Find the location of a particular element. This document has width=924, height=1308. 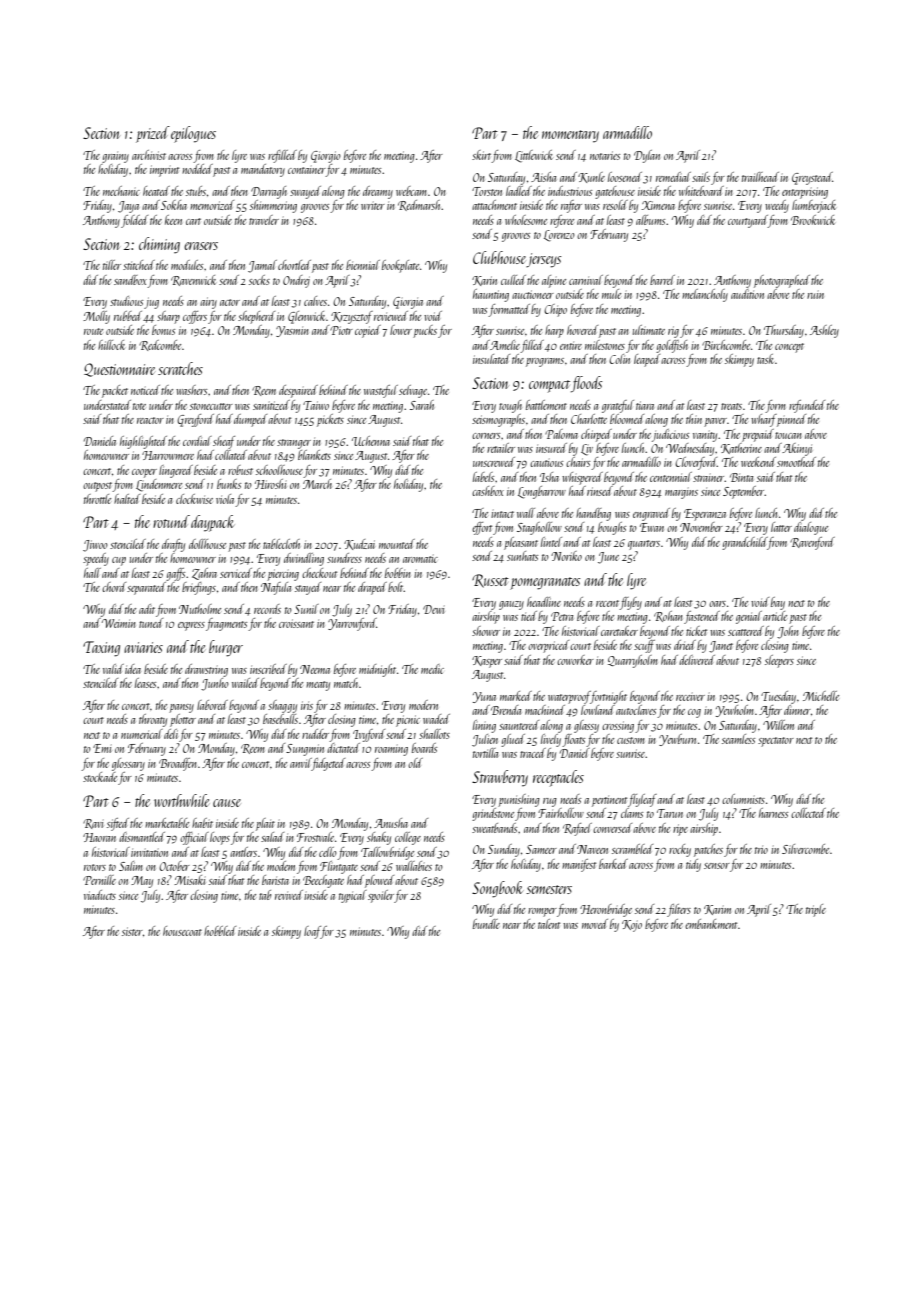

mounted is located at coordinates (397, 544).
